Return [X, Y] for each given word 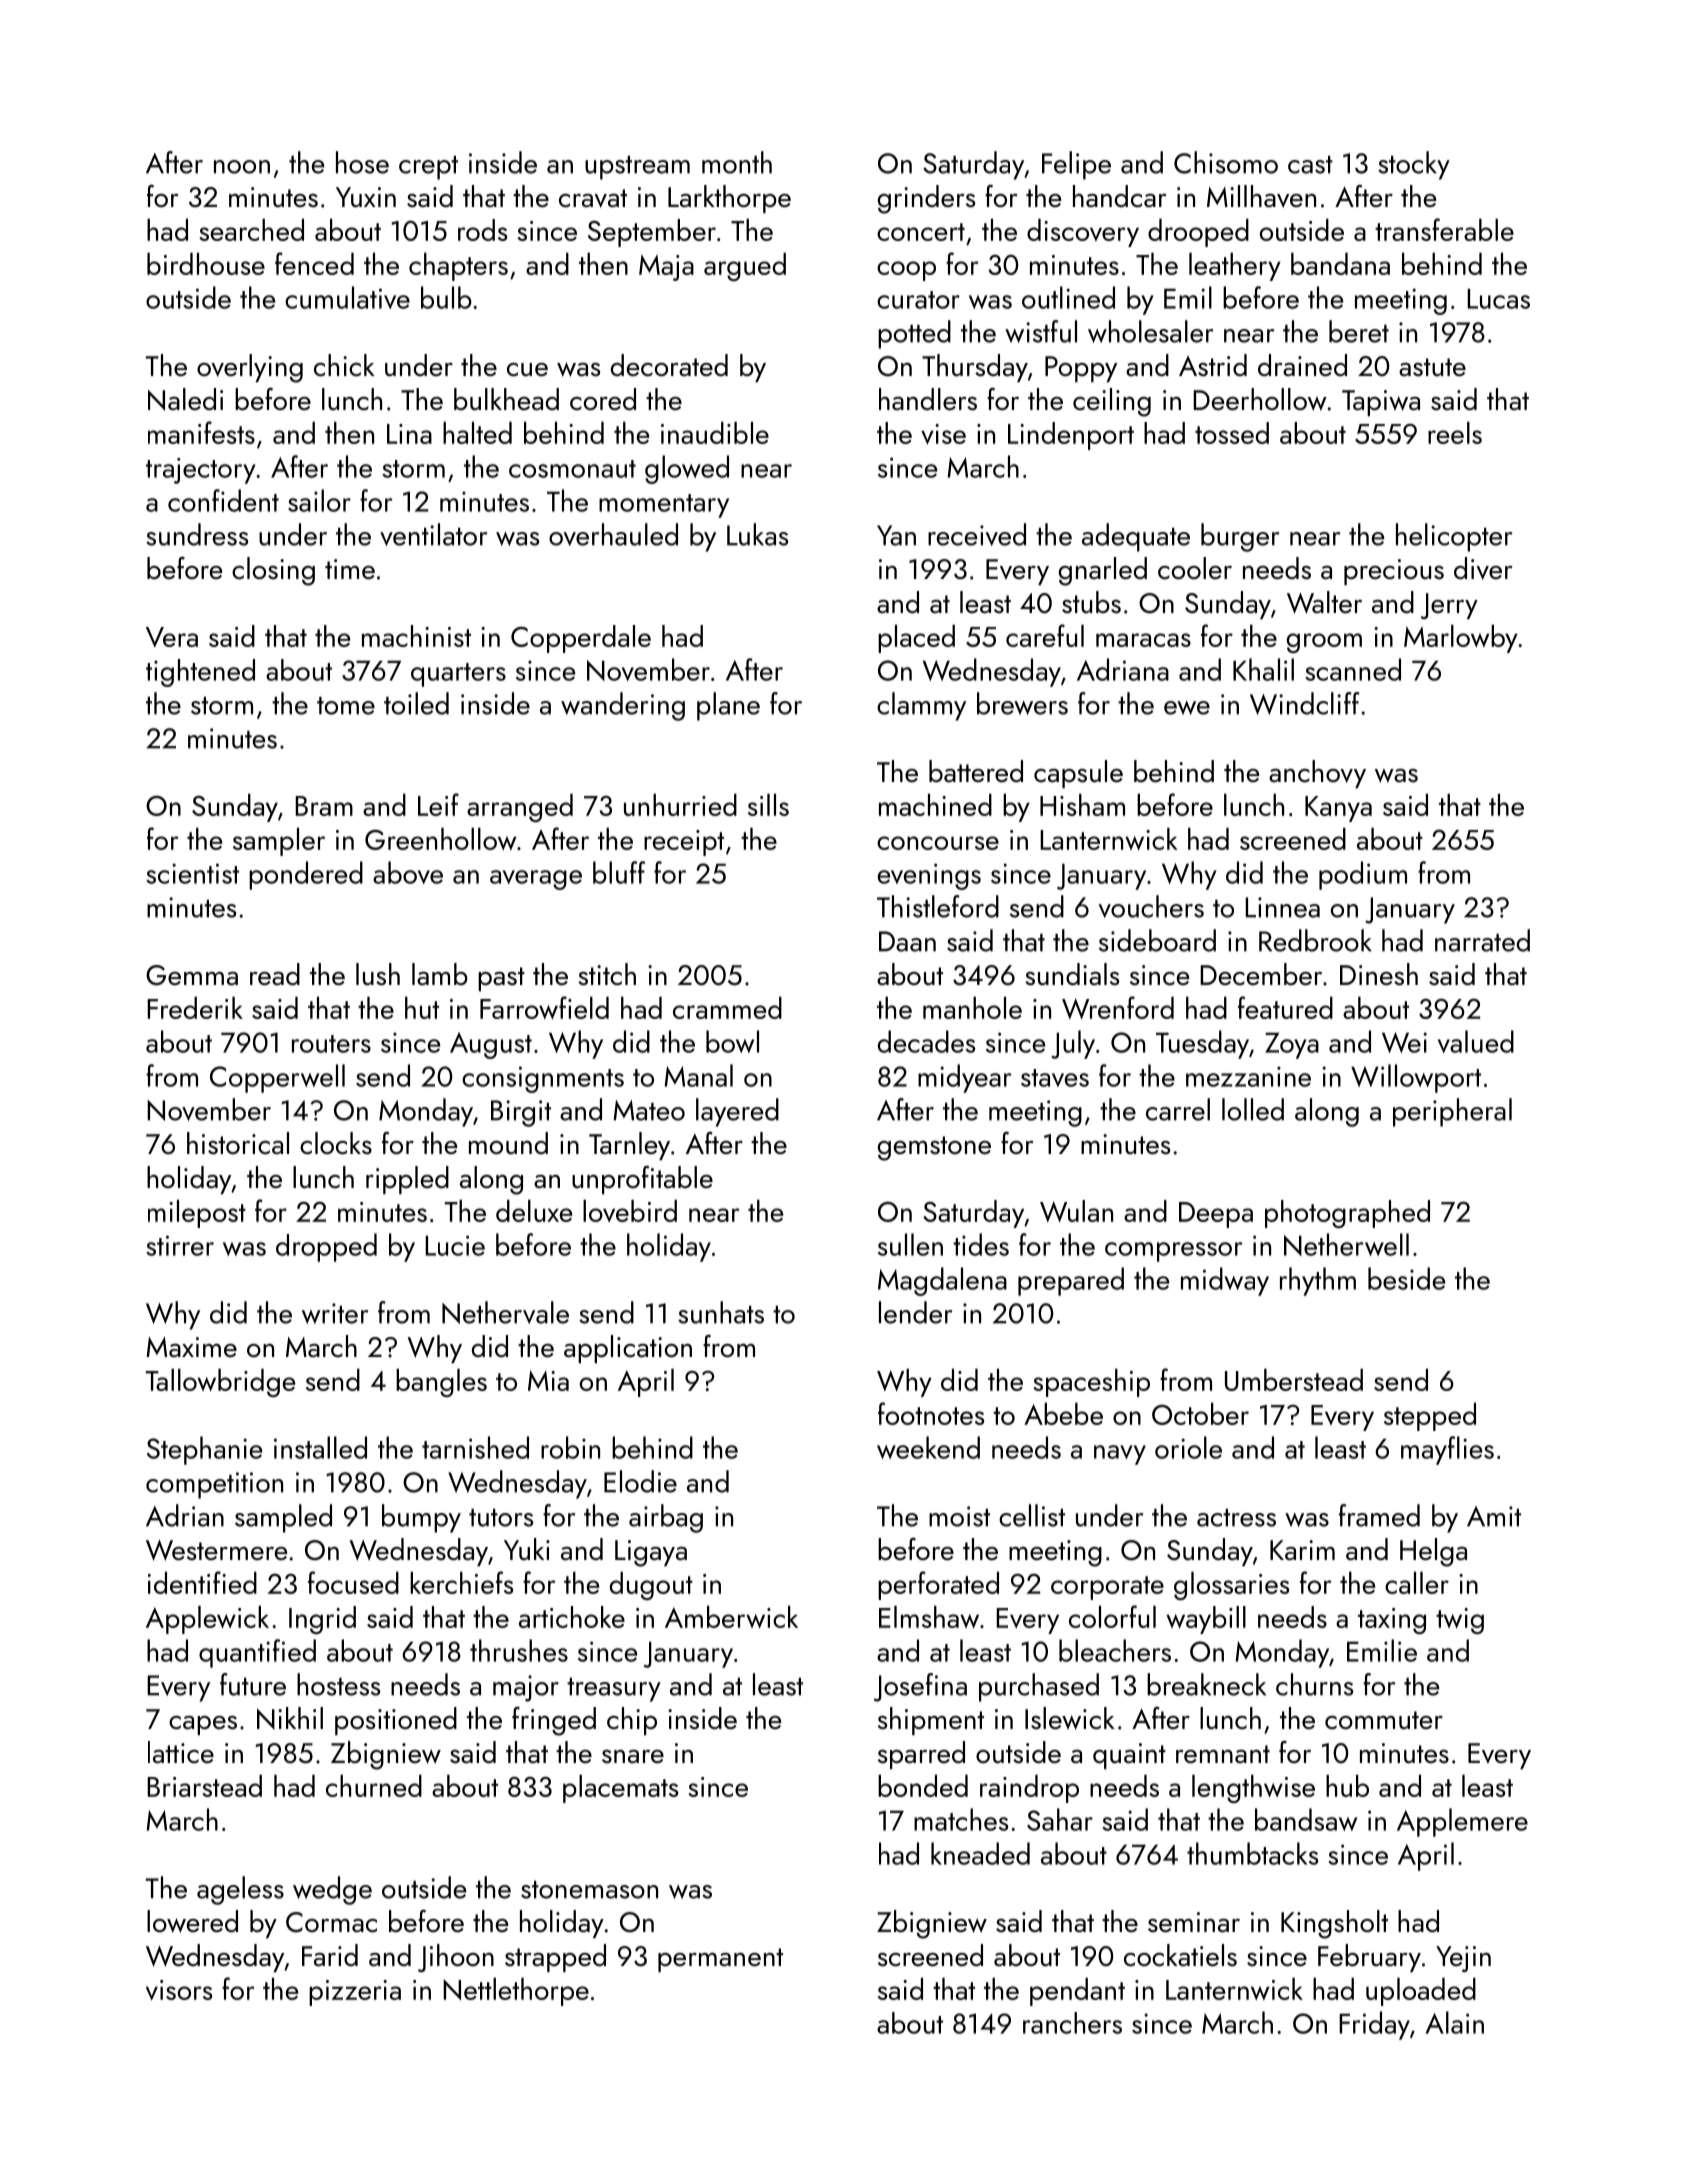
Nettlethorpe [516, 1992]
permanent [720, 1960]
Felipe [1076, 165]
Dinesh [1379, 974]
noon [242, 167]
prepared [1071, 1281]
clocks [336, 1143]
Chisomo [1226, 162]
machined [935, 805]
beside [1406, 1278]
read [275, 974]
